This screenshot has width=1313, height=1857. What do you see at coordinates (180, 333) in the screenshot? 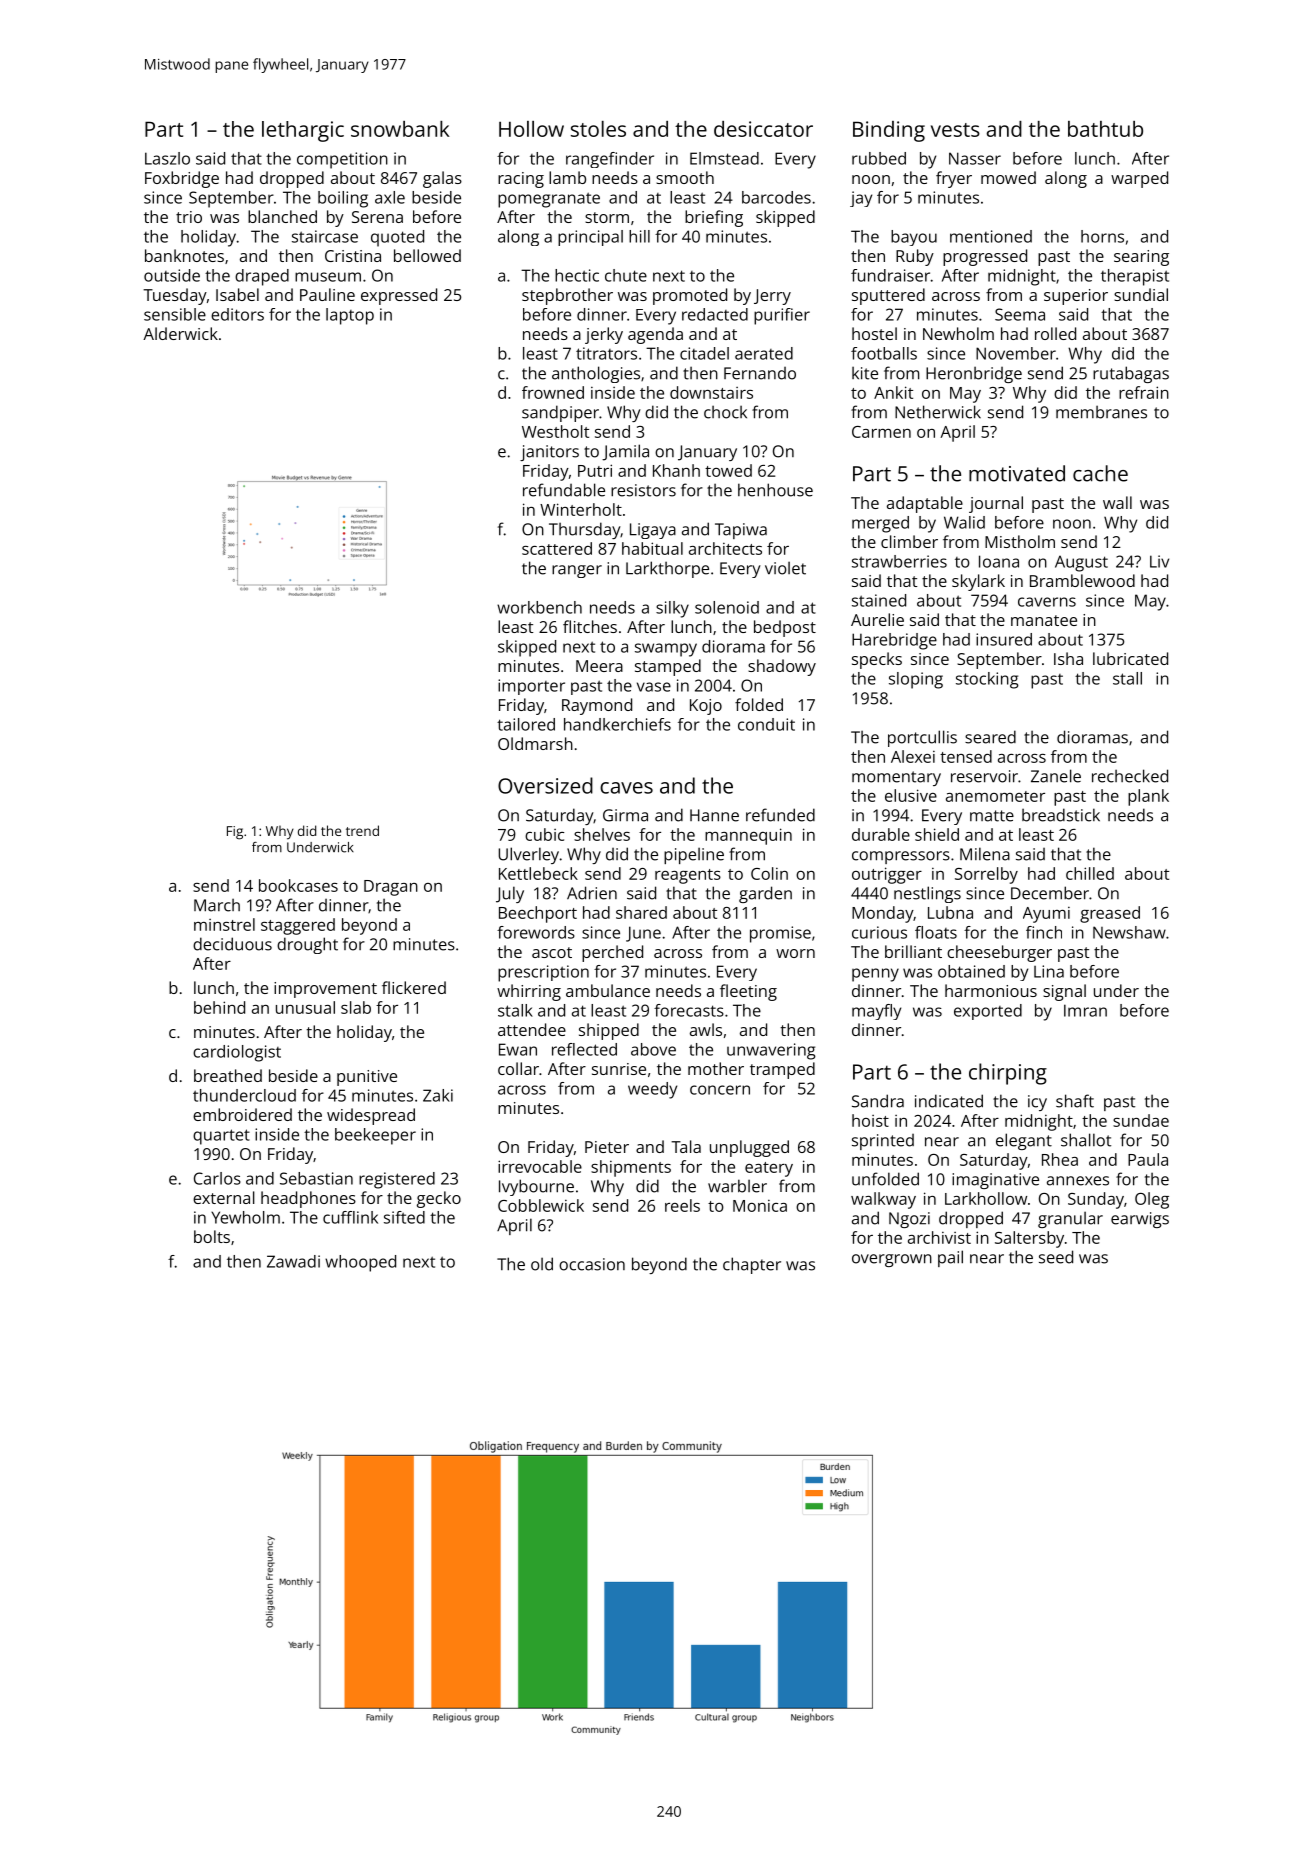
I see `Alderwick` at bounding box center [180, 333].
